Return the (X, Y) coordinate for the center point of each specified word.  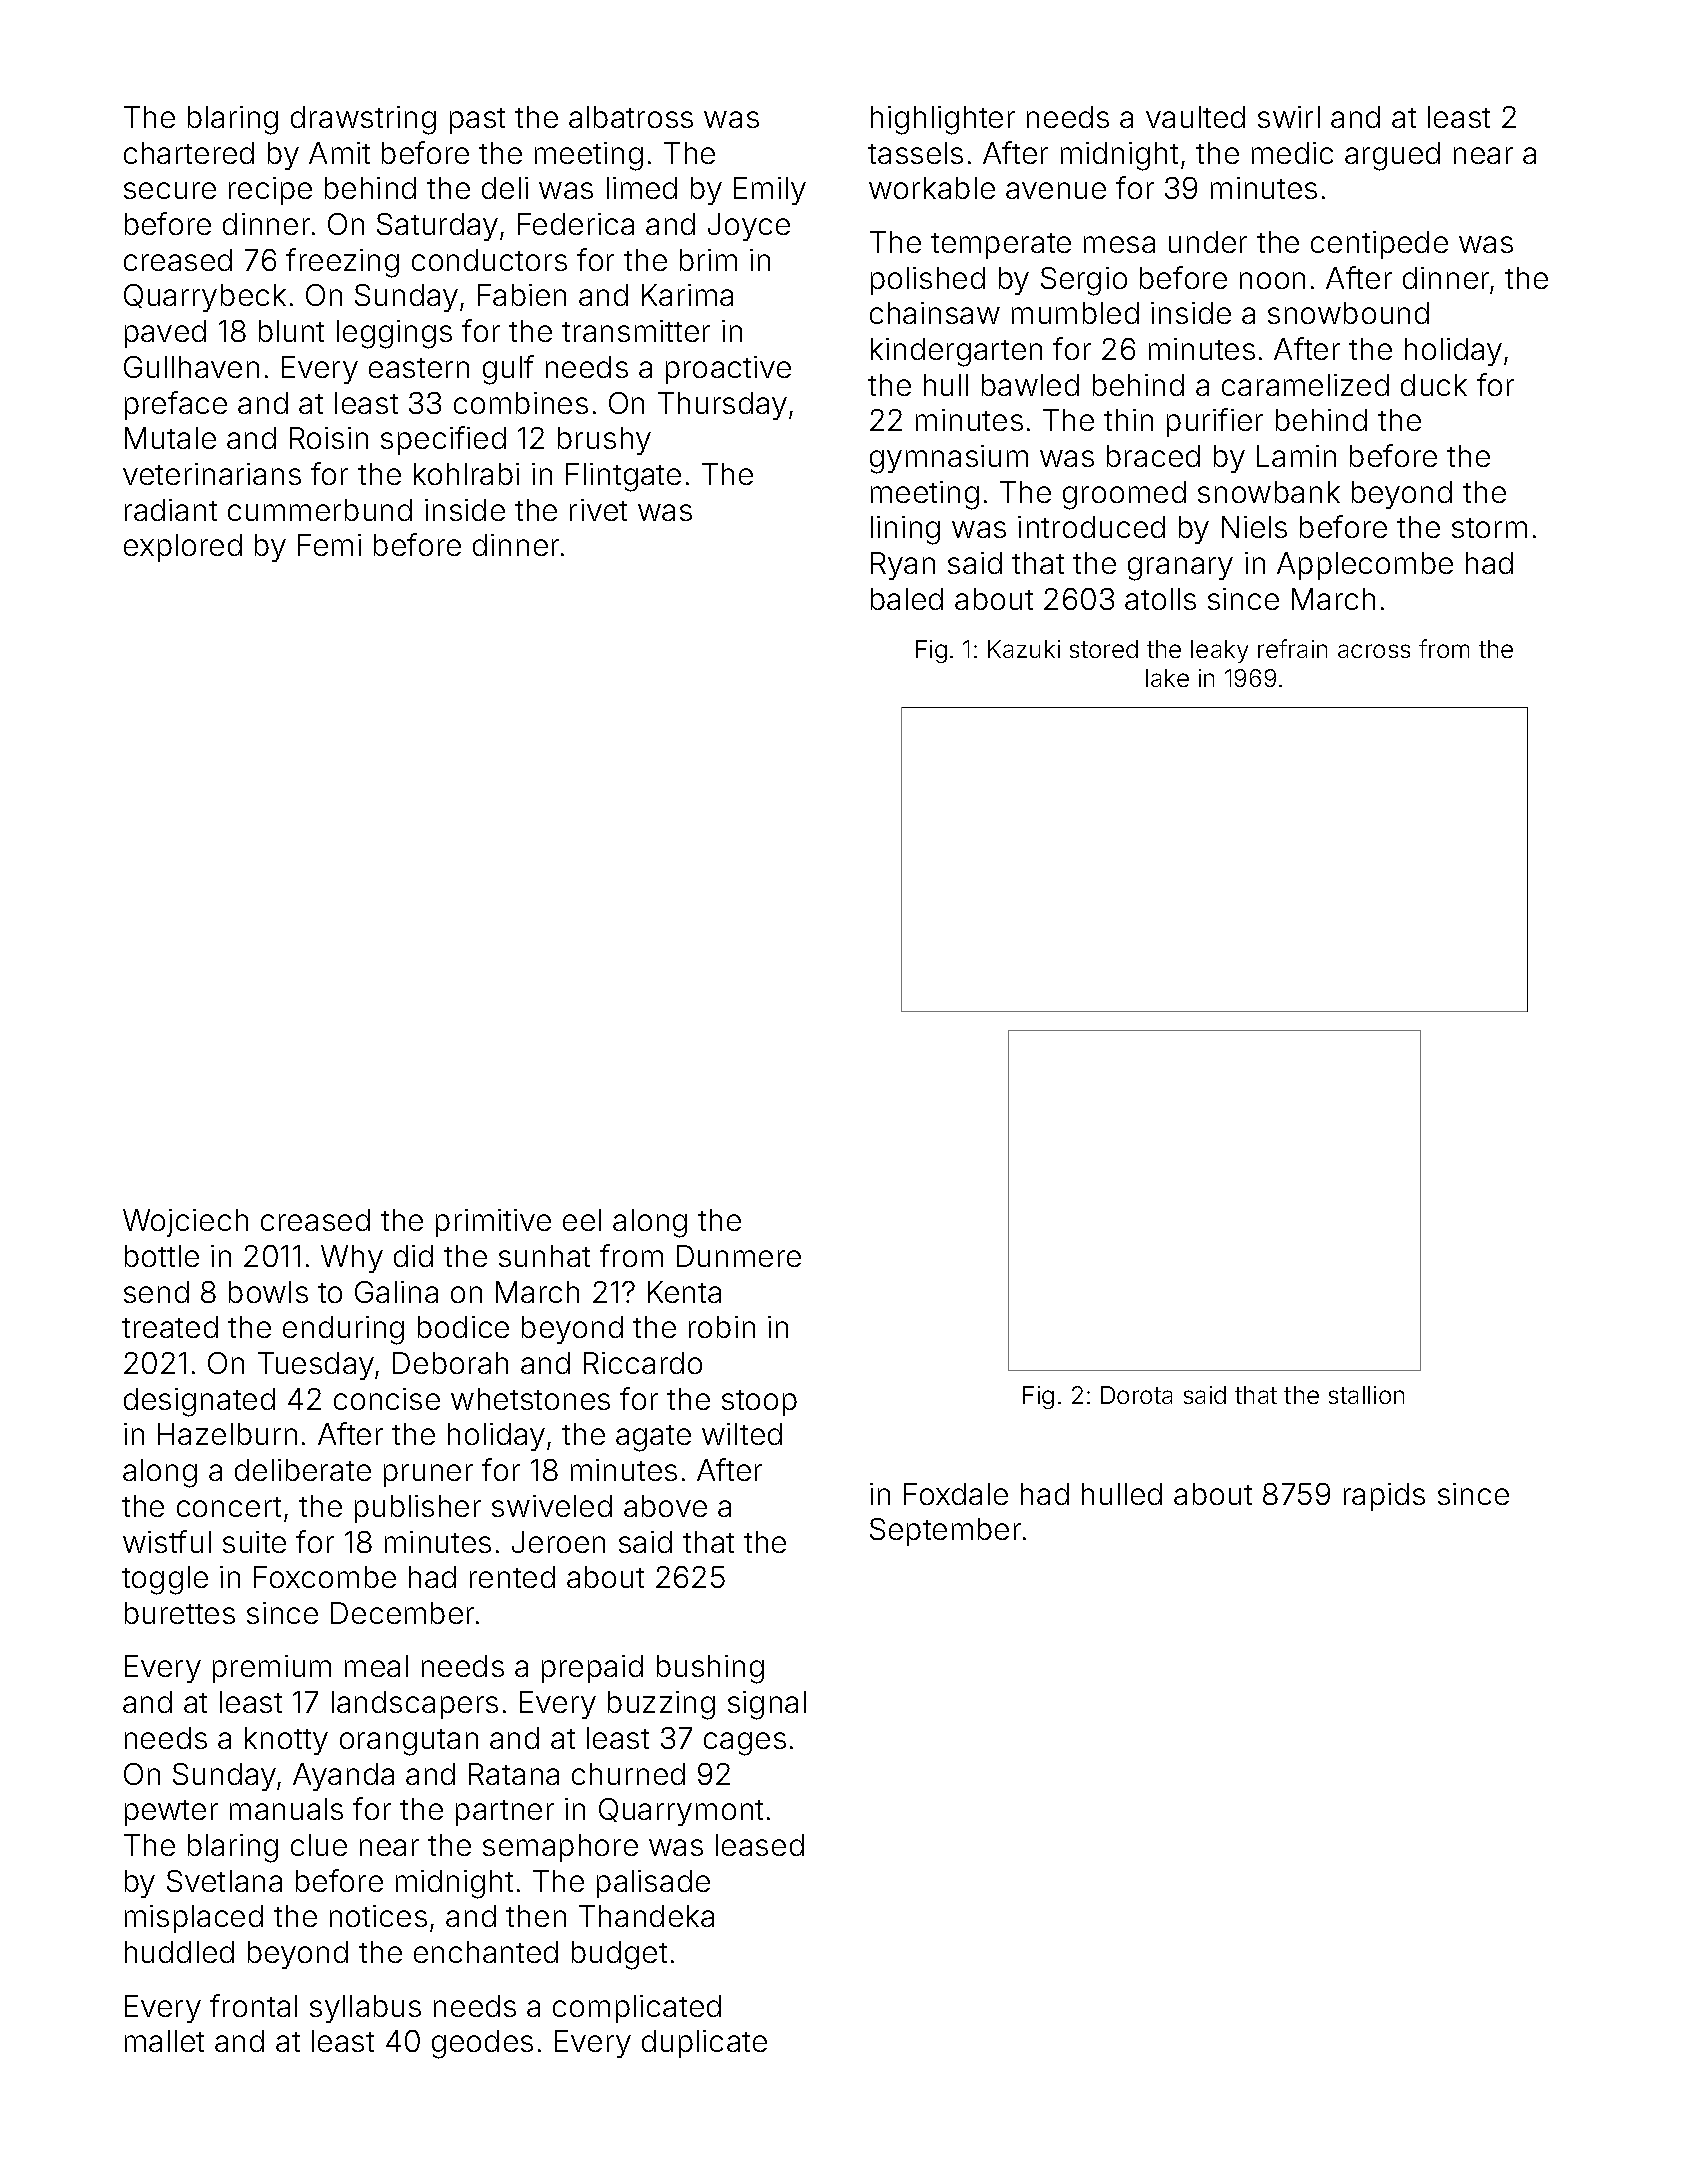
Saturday (437, 227)
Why (352, 1259)
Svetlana (224, 1881)
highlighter (943, 120)
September (945, 1532)
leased (760, 1845)
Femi (329, 545)
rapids (1384, 1497)
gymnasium (949, 459)
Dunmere (739, 1256)
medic (1292, 153)
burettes (180, 1613)
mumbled (1075, 313)
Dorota (1136, 1395)
